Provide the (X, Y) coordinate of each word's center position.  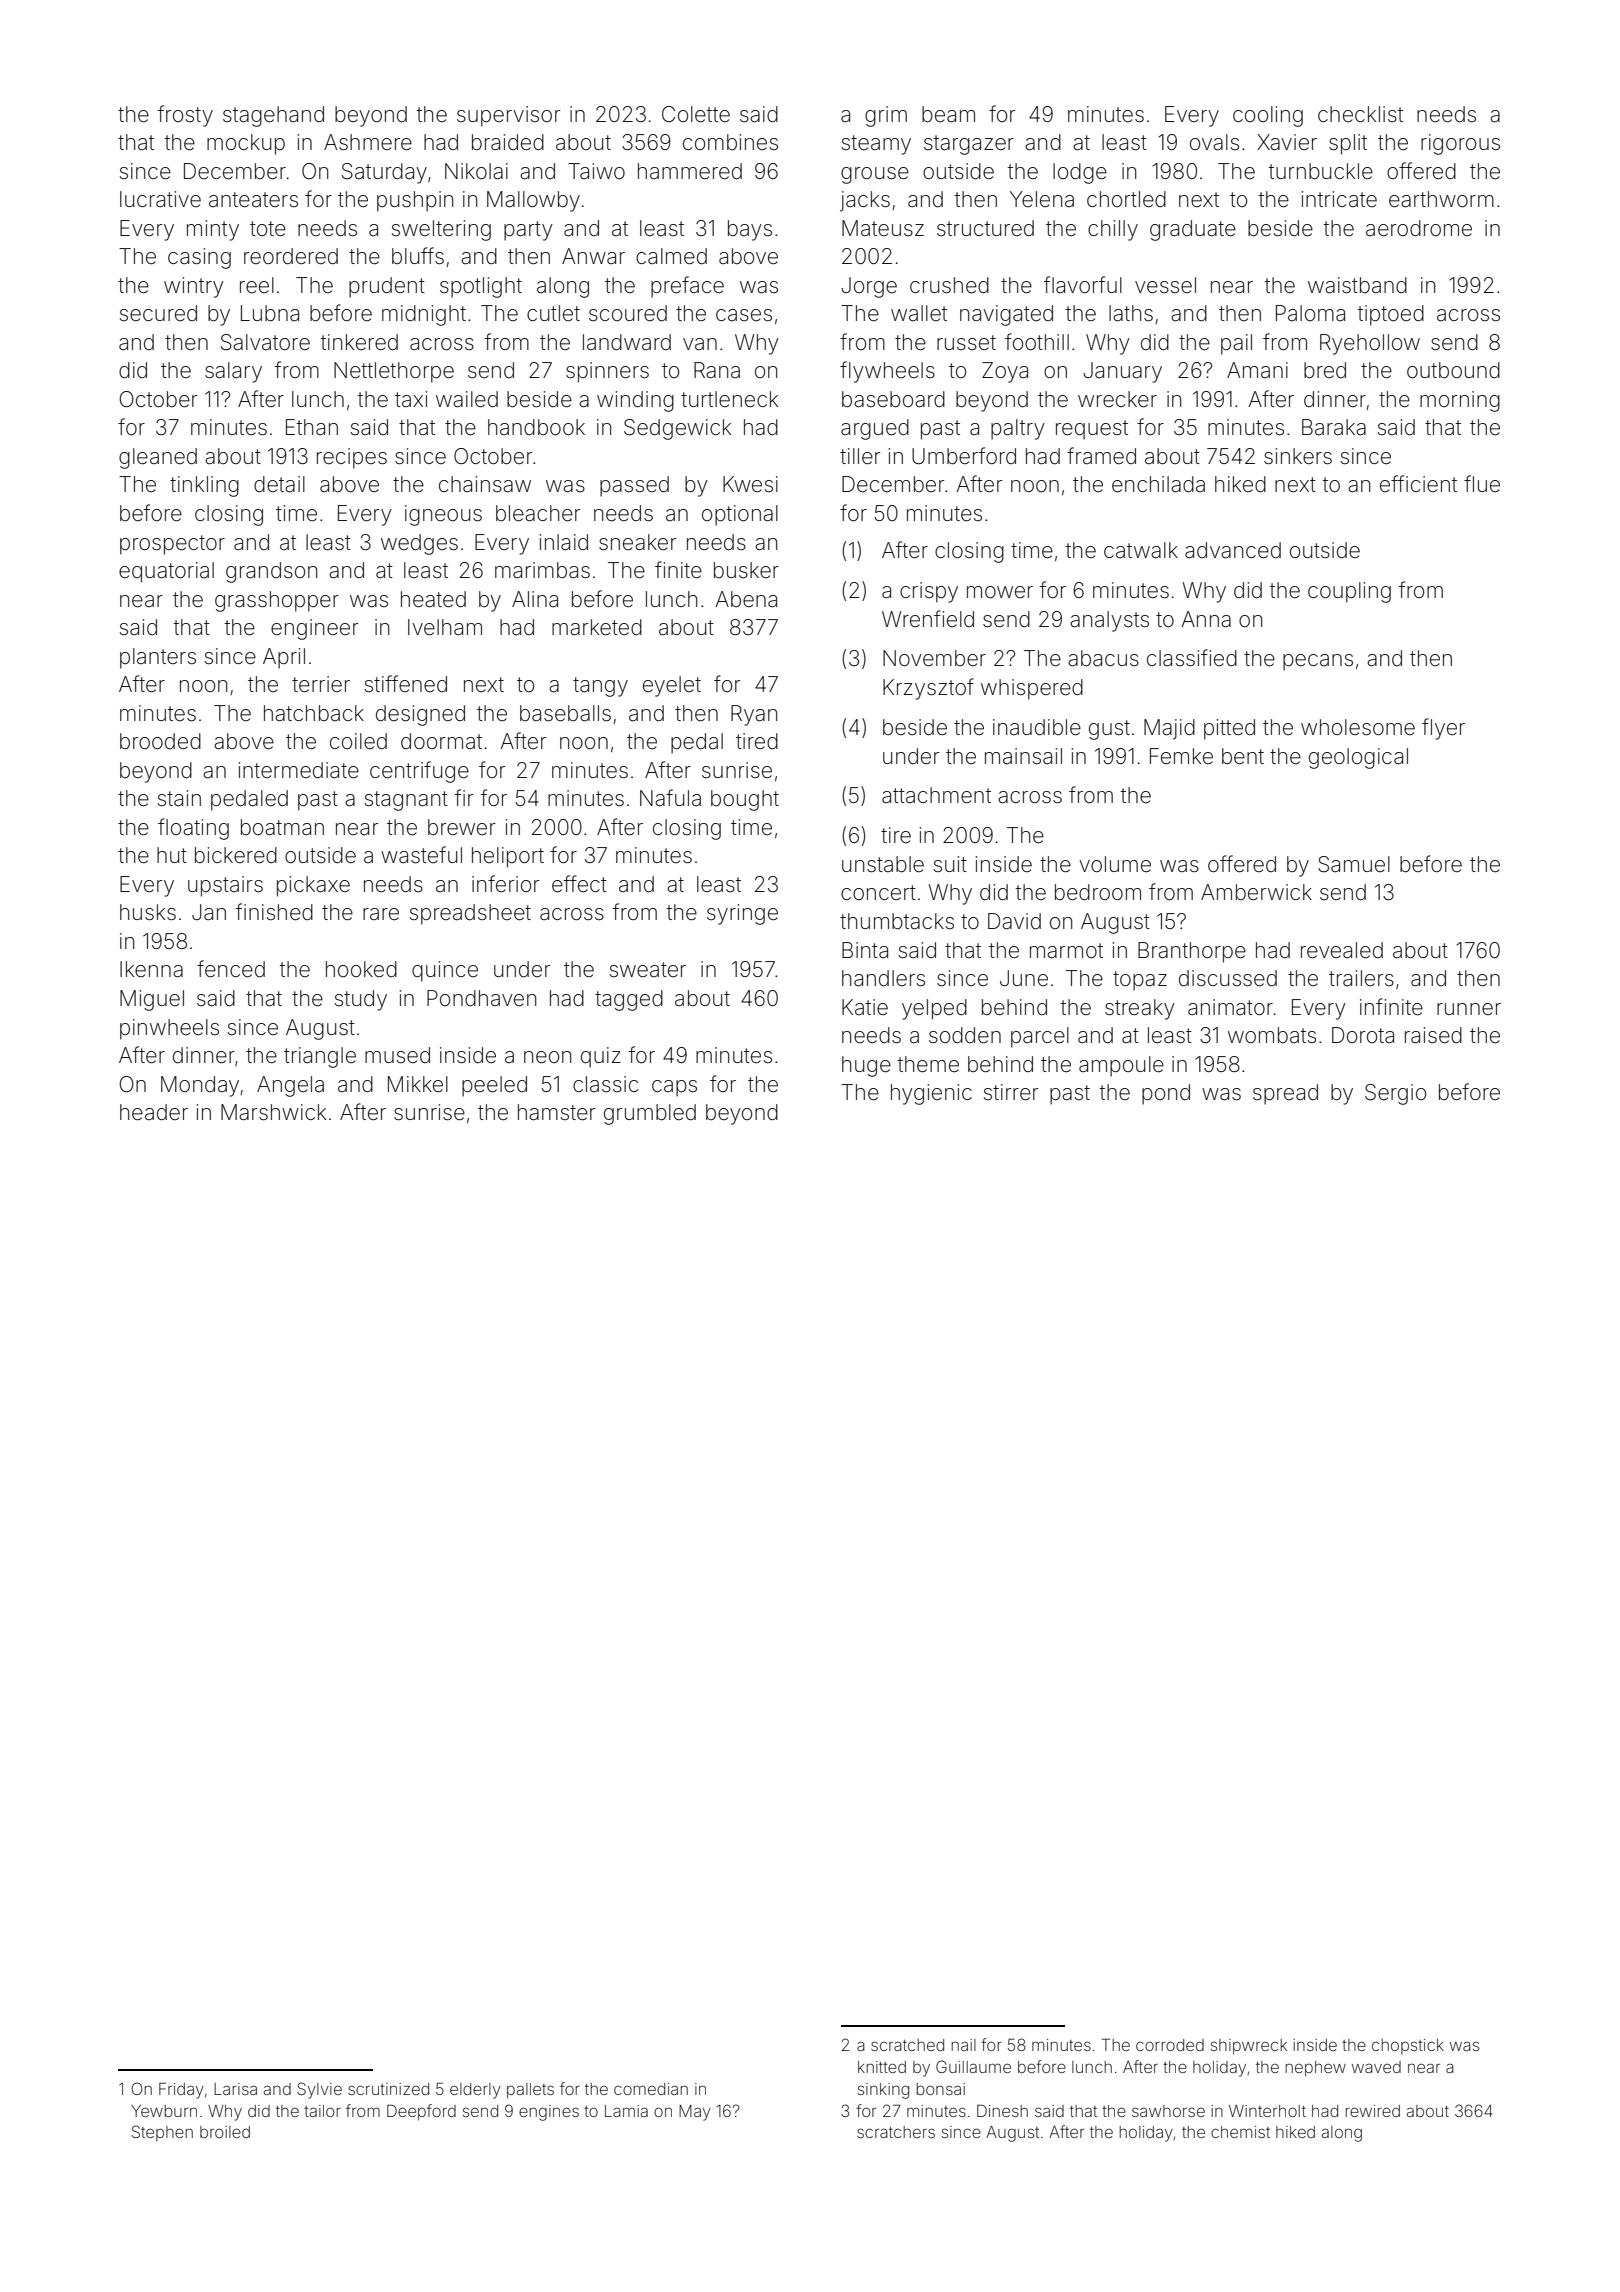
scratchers (896, 2132)
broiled (225, 2132)
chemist (1240, 2132)
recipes (352, 458)
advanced (1233, 550)
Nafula (670, 798)
